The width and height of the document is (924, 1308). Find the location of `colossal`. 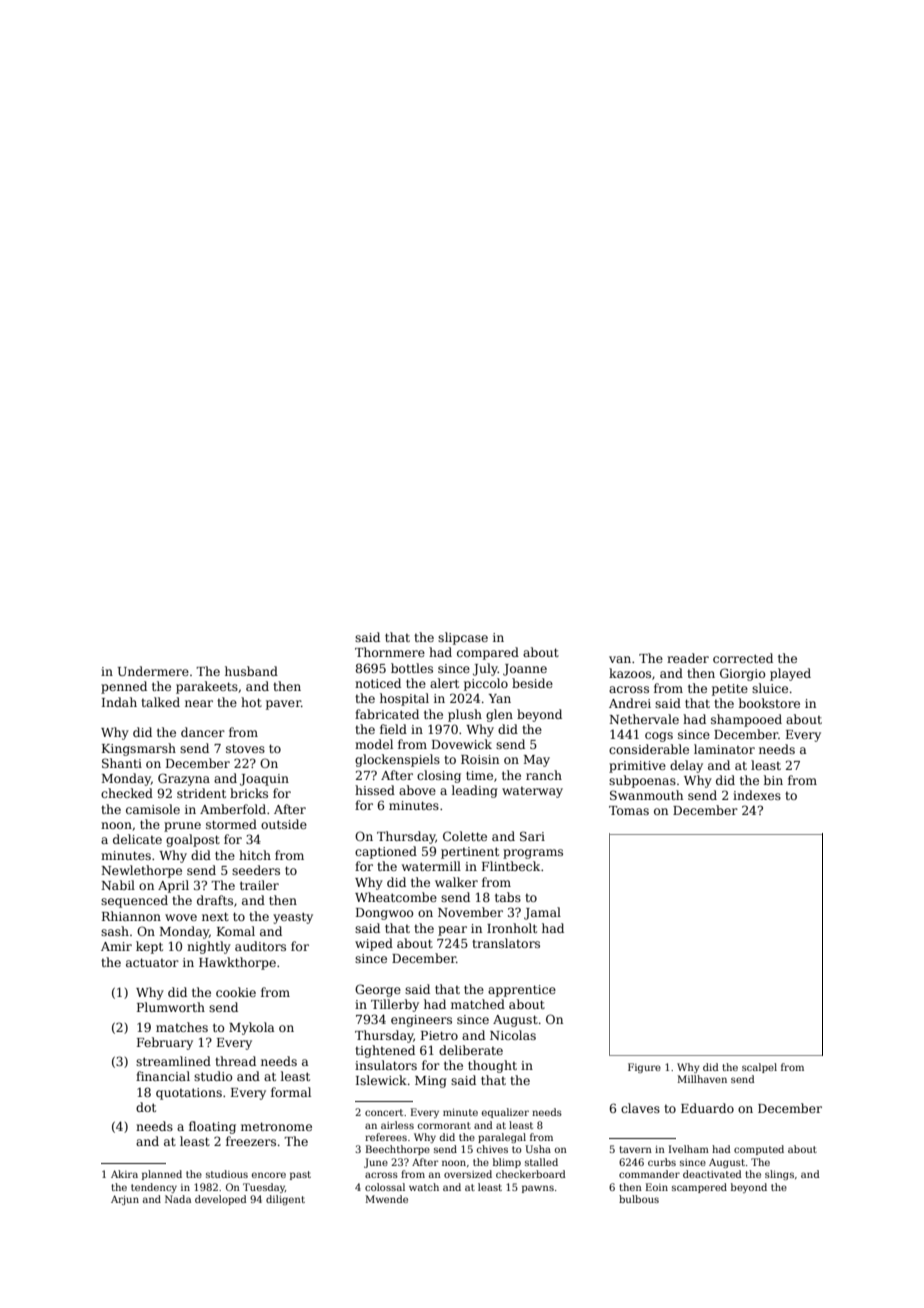

colossal is located at coordinates (385, 1187).
